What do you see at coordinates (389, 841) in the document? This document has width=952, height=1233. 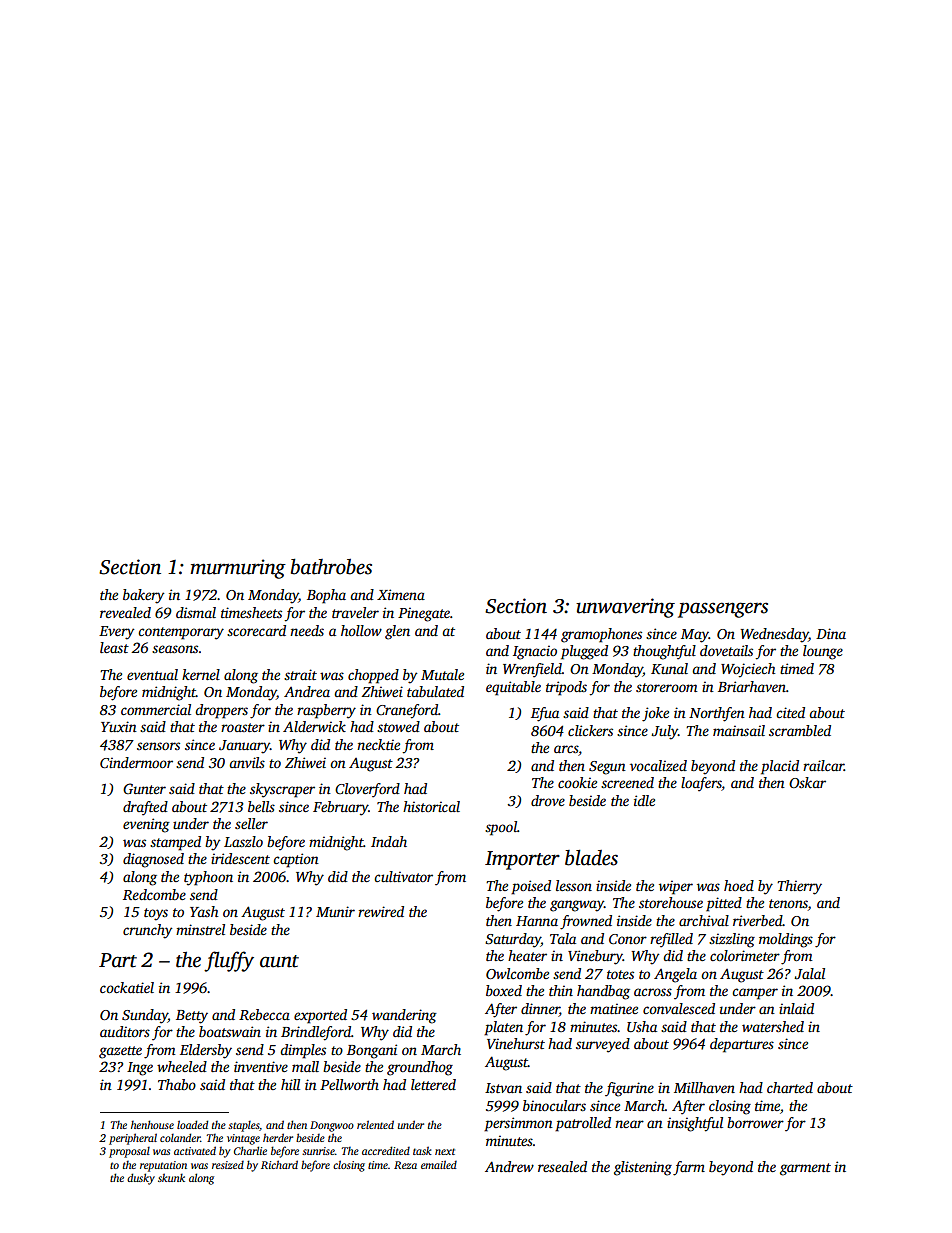 I see `Indah` at bounding box center [389, 841].
